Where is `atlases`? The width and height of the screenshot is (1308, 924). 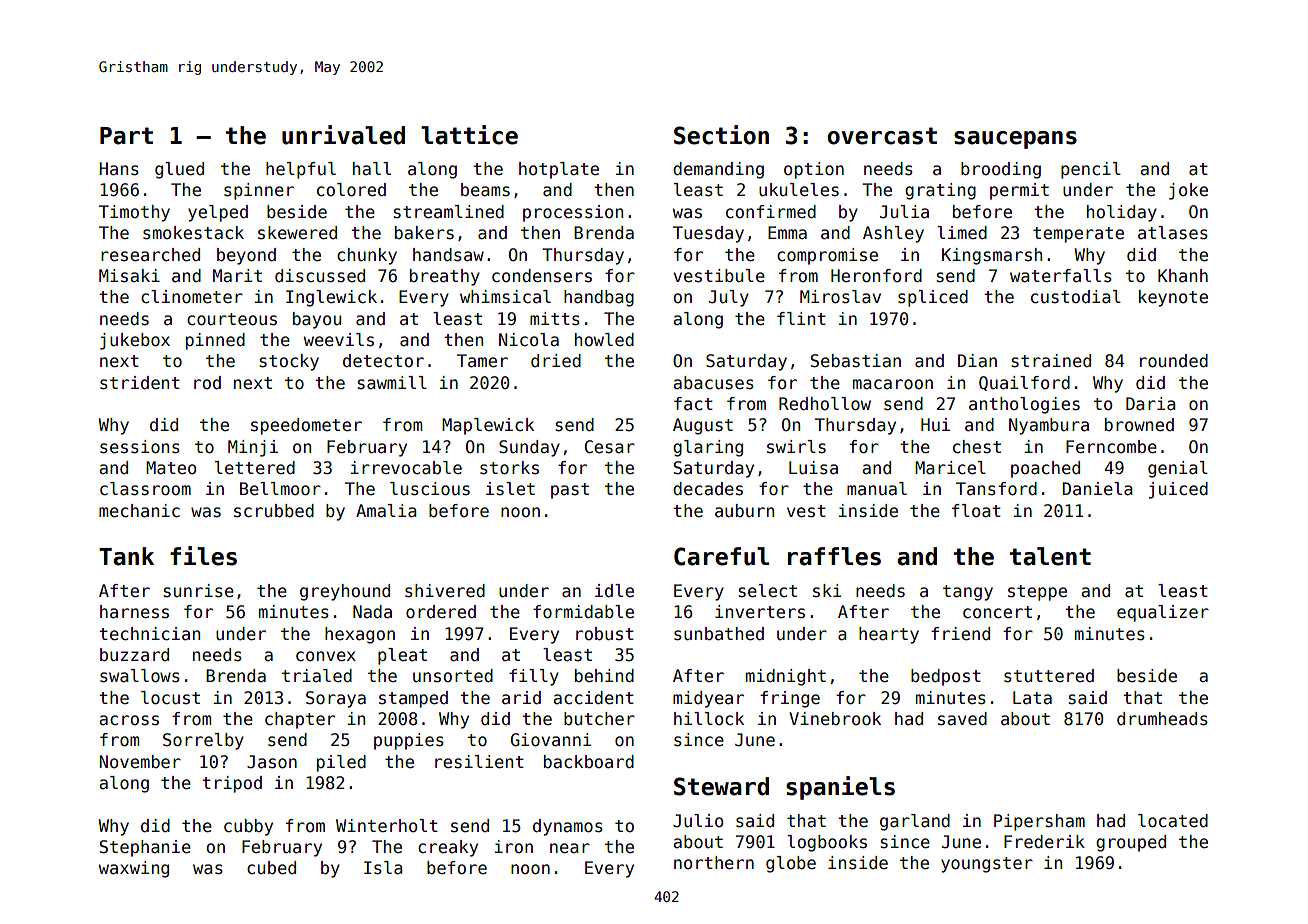 atlases is located at coordinates (1173, 233).
